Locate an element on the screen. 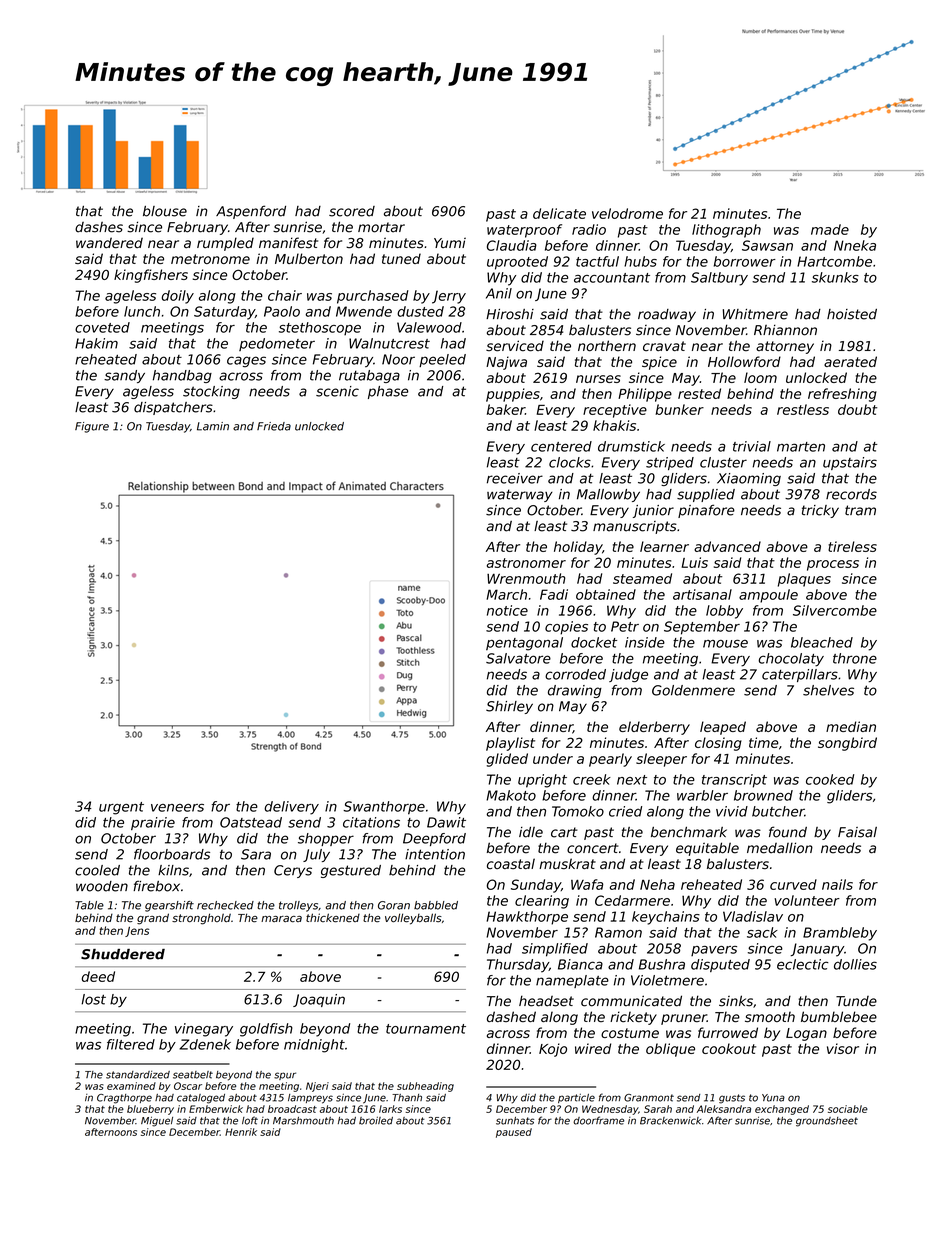 The image size is (952, 1233). rutabaga is located at coordinates (369, 376).
